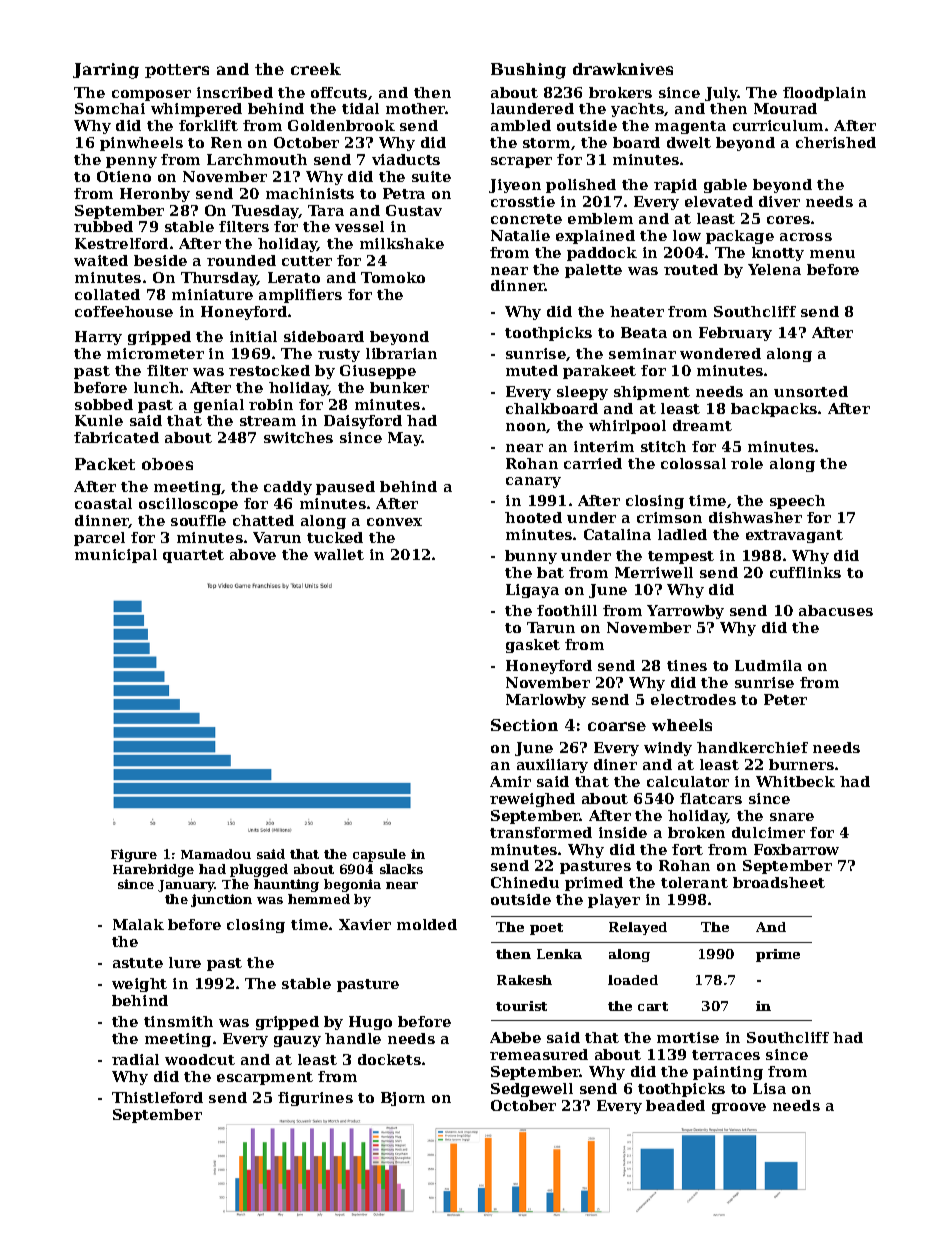 The width and height of the screenshot is (952, 1233). What do you see at coordinates (253, 554) in the screenshot?
I see `above` at bounding box center [253, 554].
